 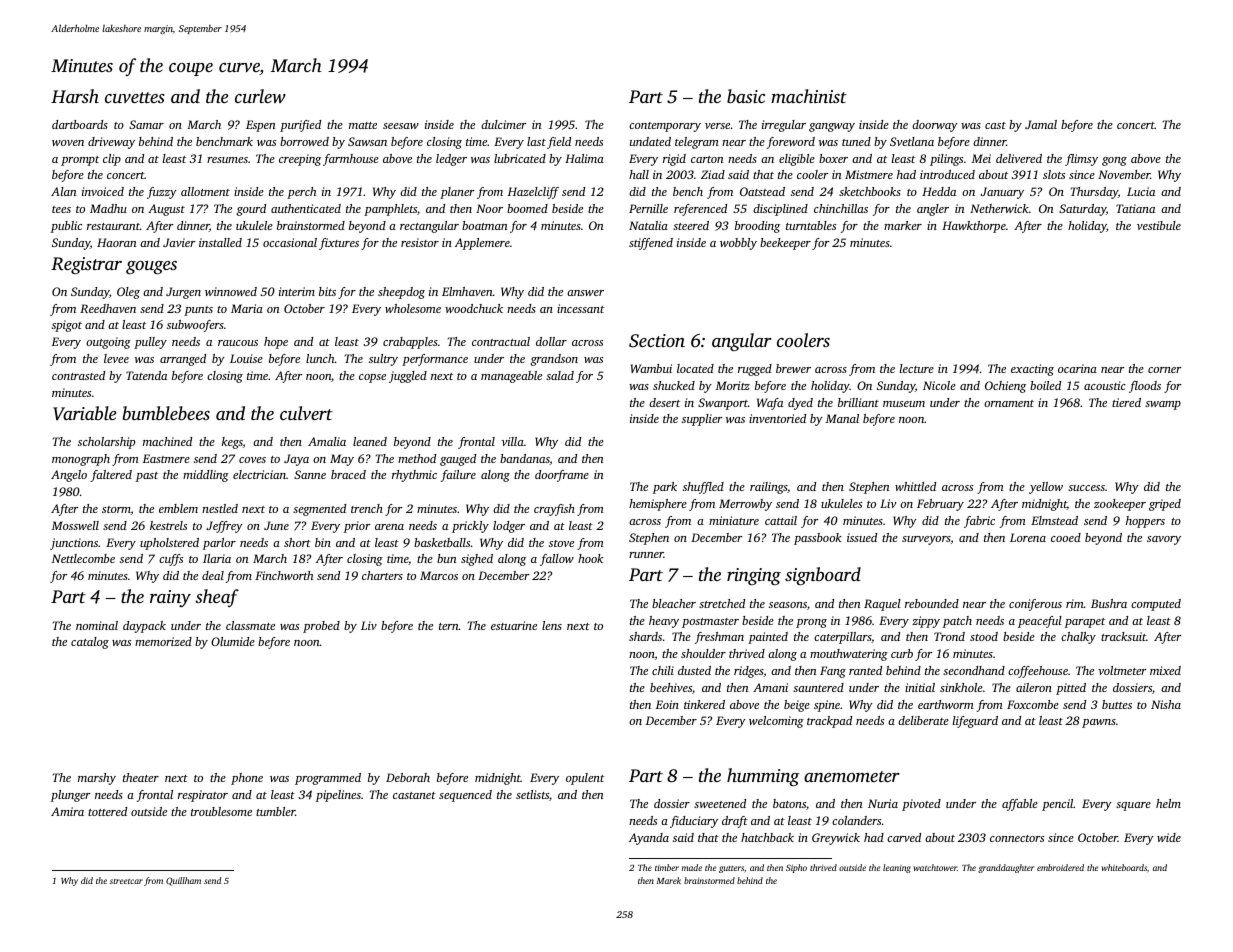 What do you see at coordinates (717, 126) in the document?
I see `verse` at bounding box center [717, 126].
